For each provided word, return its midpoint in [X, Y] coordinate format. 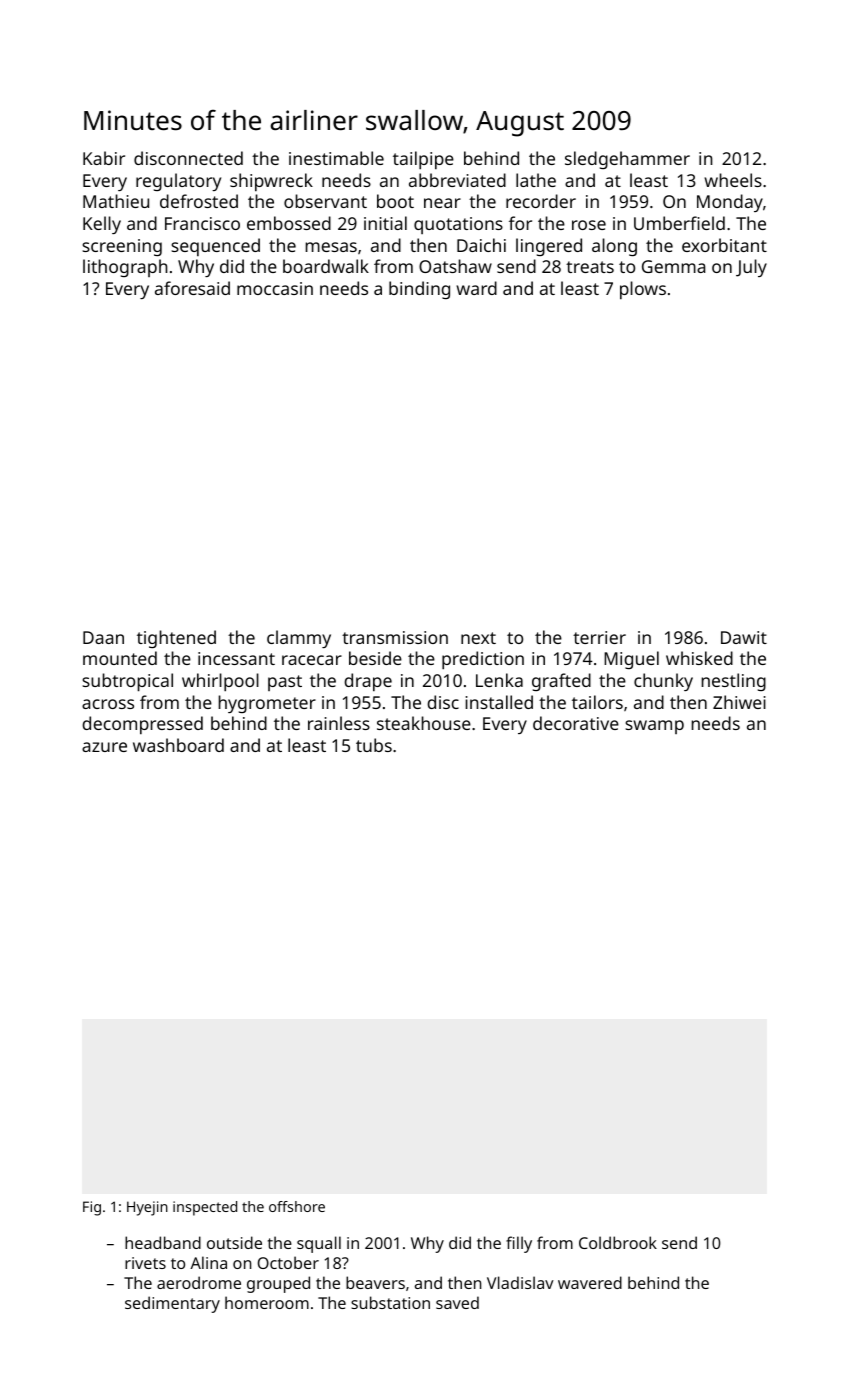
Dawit [744, 637]
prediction [483, 660]
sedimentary [172, 1304]
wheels [733, 180]
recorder [541, 201]
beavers [375, 1282]
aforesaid [192, 288]
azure [104, 747]
